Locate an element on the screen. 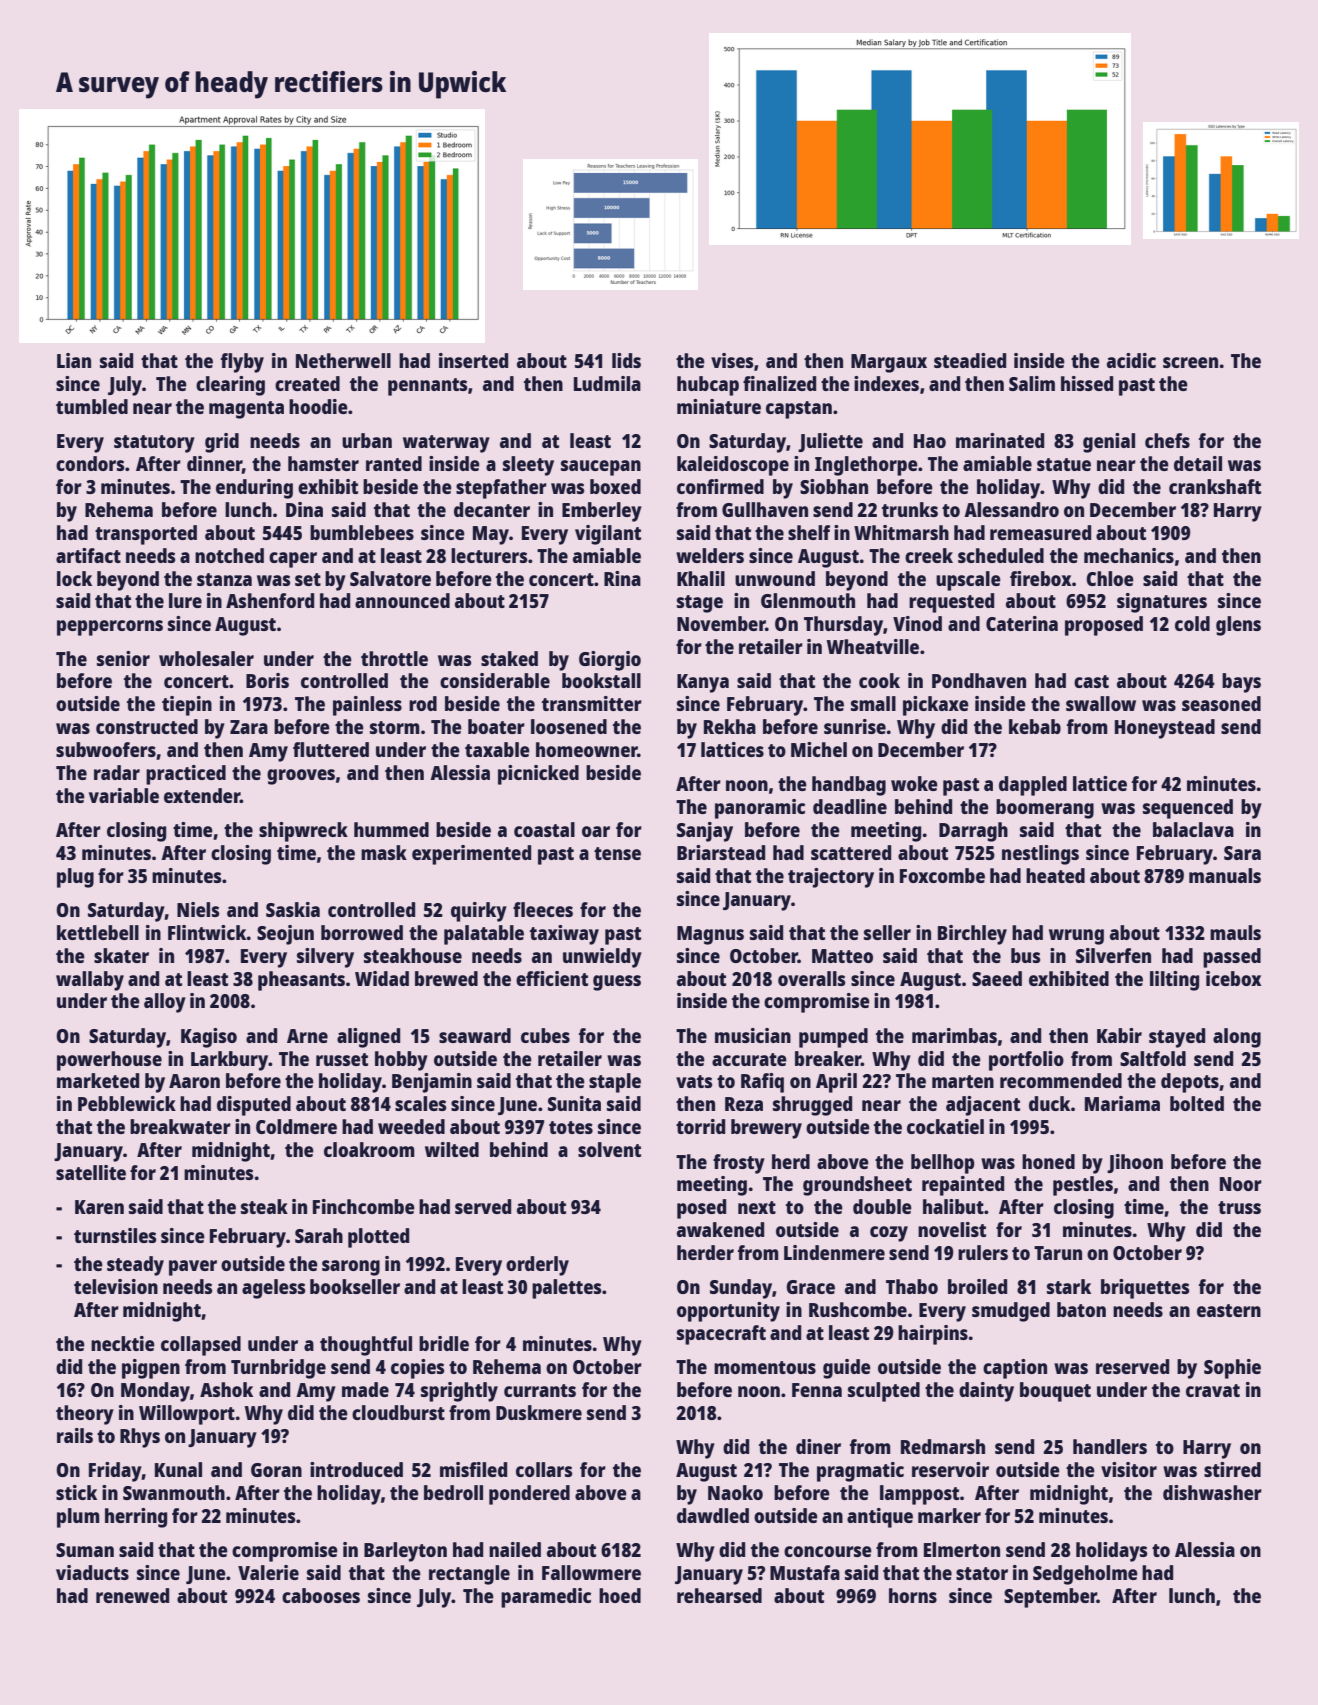 This screenshot has height=1705, width=1318. Sedgeholme is located at coordinates (1085, 1575).
